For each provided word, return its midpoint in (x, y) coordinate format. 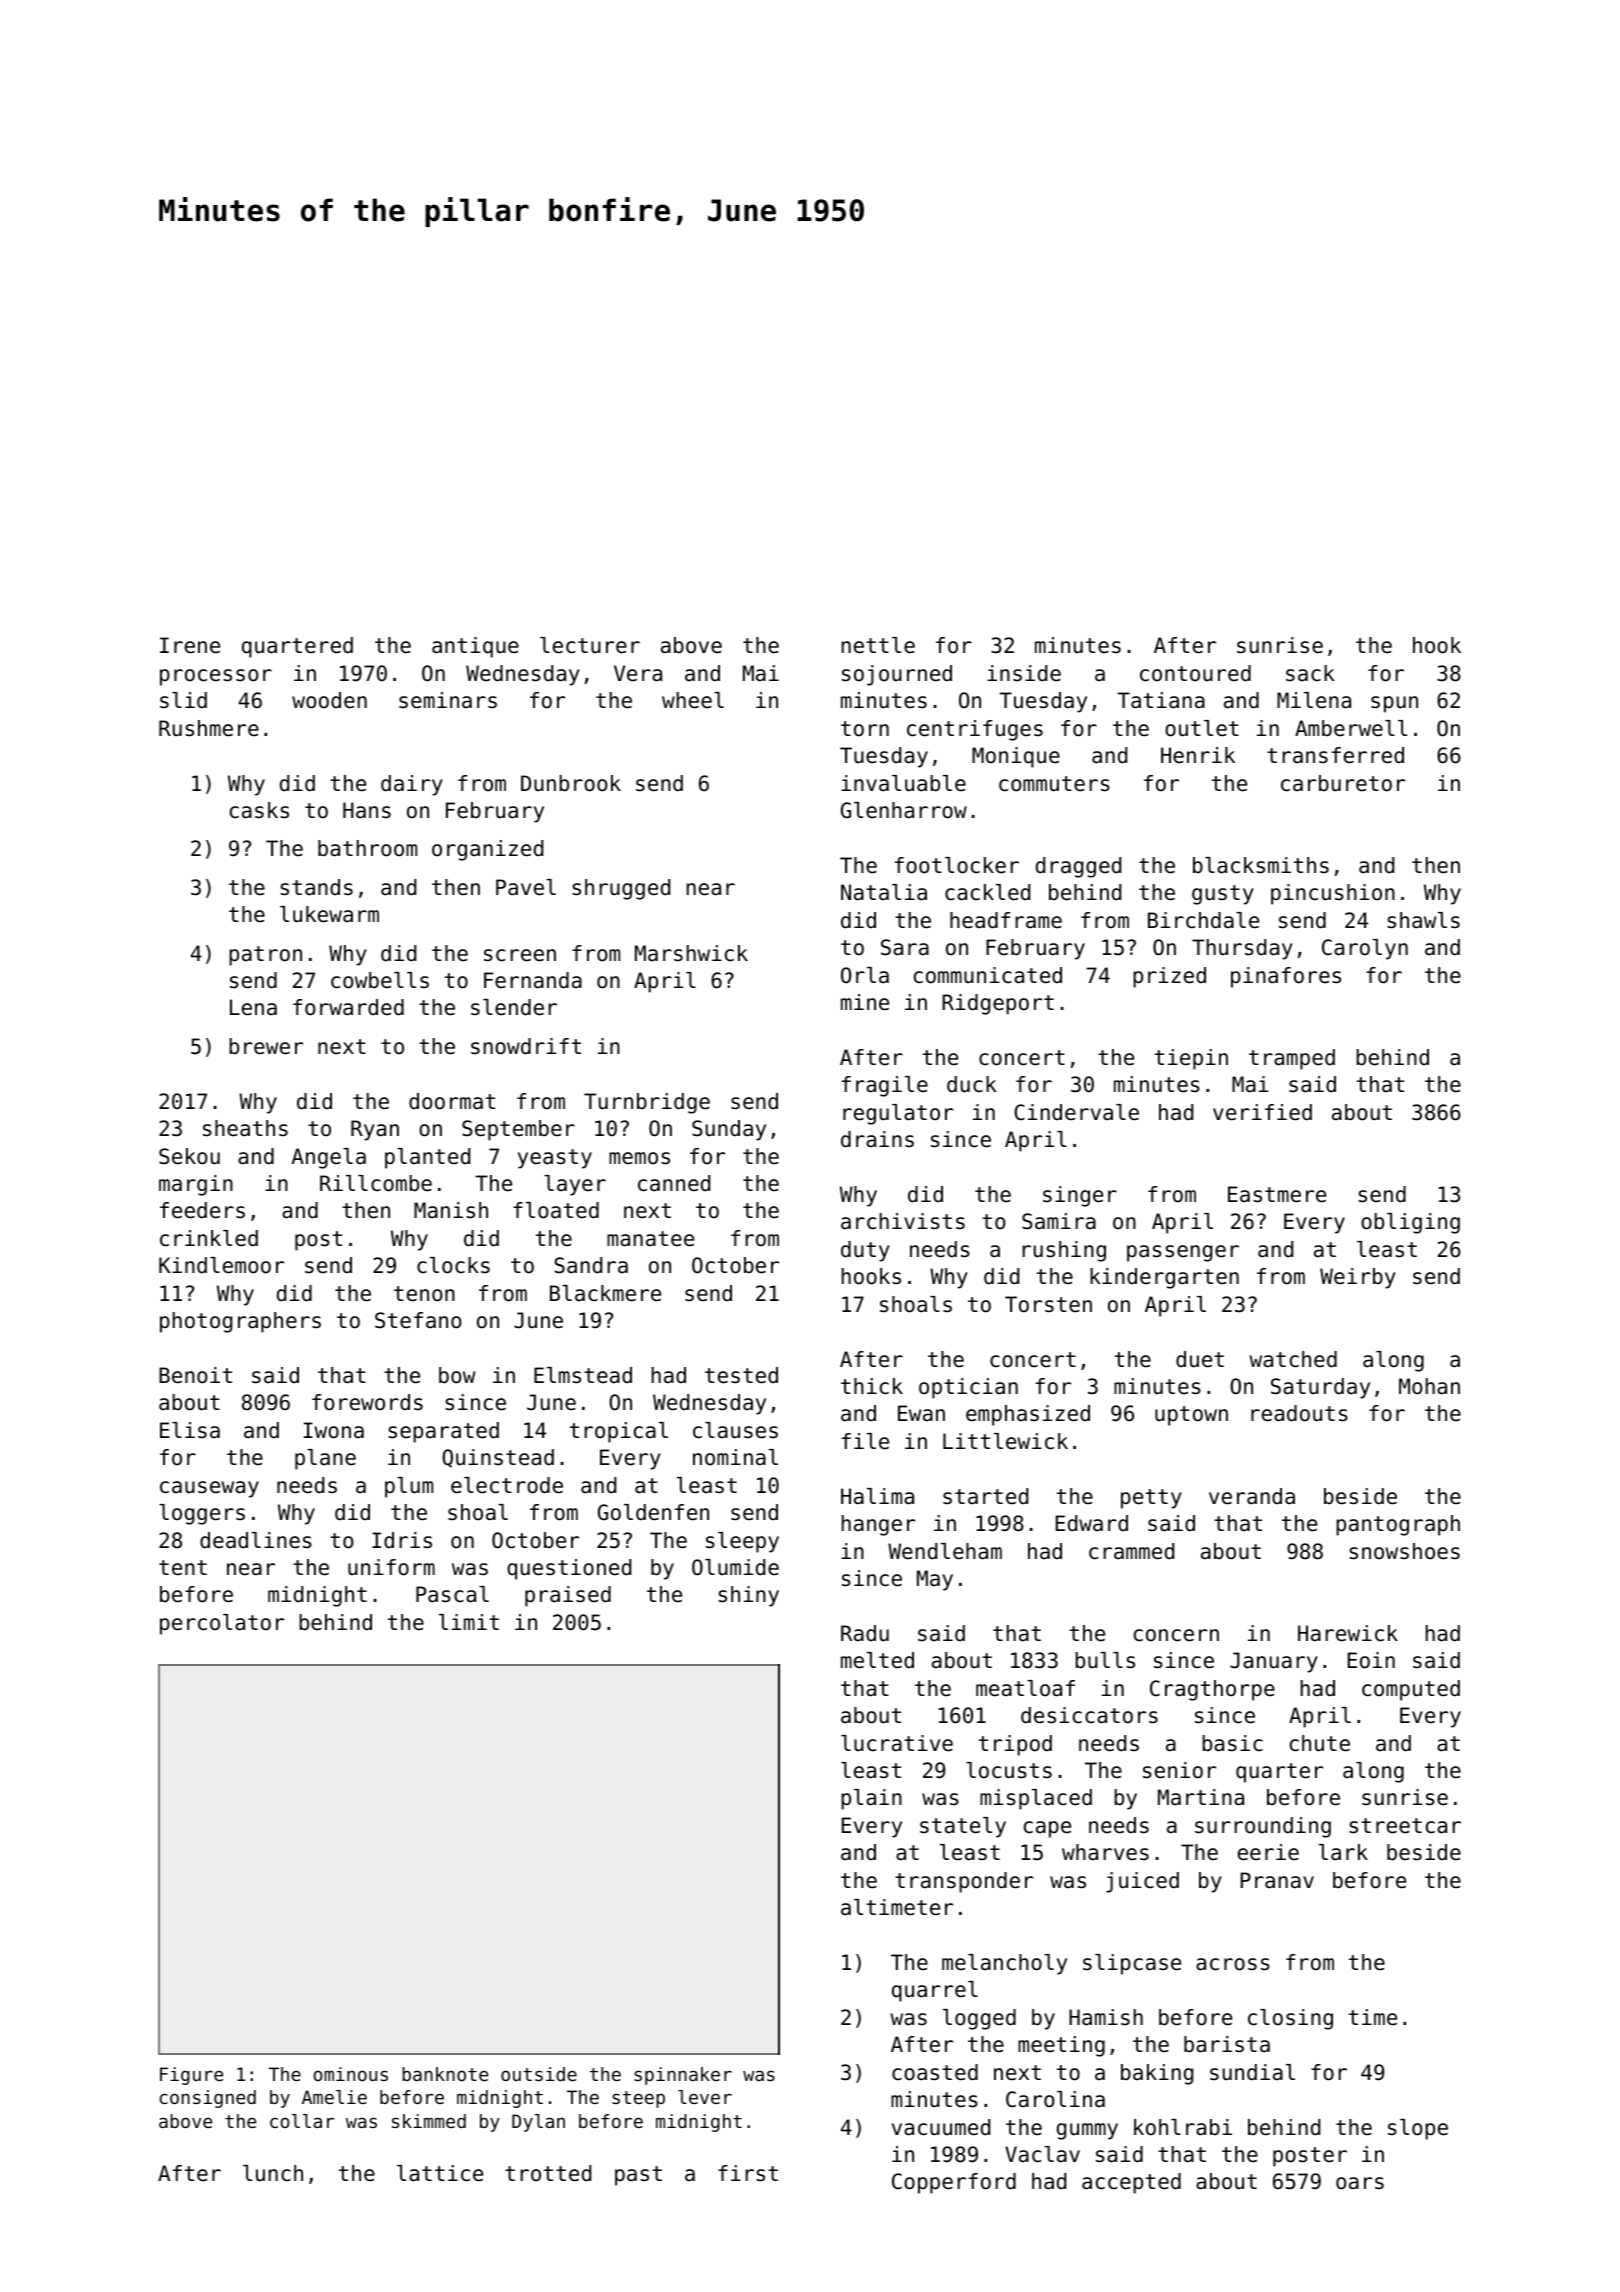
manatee (650, 1239)
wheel (693, 700)
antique (475, 647)
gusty (1223, 895)
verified (1262, 1112)
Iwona (334, 1430)
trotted (548, 2173)
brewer (266, 1046)
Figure (191, 2076)
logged (979, 2019)
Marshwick (691, 953)
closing (1290, 2019)
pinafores (1286, 977)
